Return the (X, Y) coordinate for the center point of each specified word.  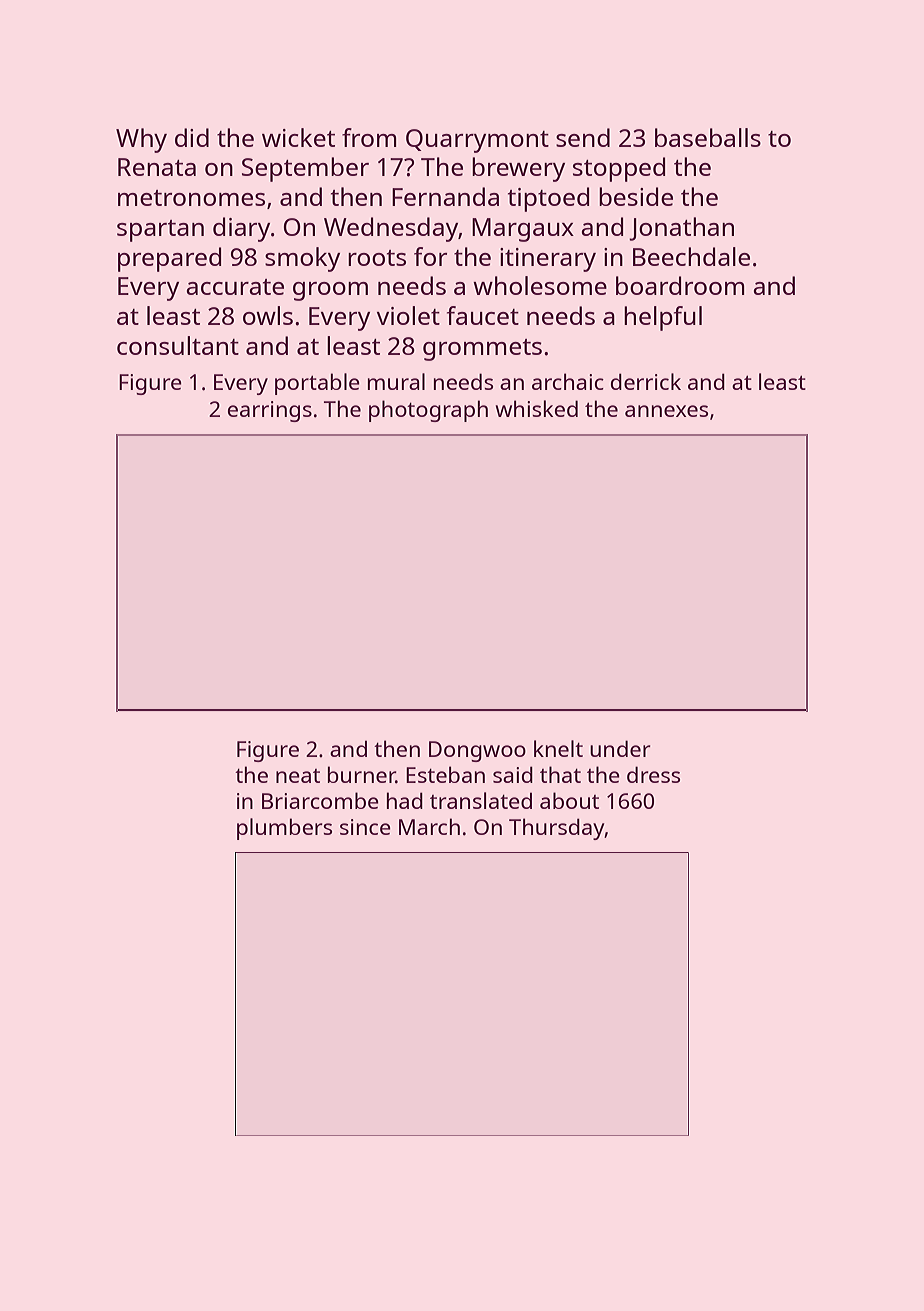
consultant (178, 345)
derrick (646, 381)
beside (636, 196)
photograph (428, 411)
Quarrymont (477, 141)
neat (298, 776)
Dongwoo (477, 751)
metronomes (191, 198)
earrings (270, 411)
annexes (666, 411)
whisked (537, 408)
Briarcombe (320, 800)
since (365, 827)
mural (396, 381)
